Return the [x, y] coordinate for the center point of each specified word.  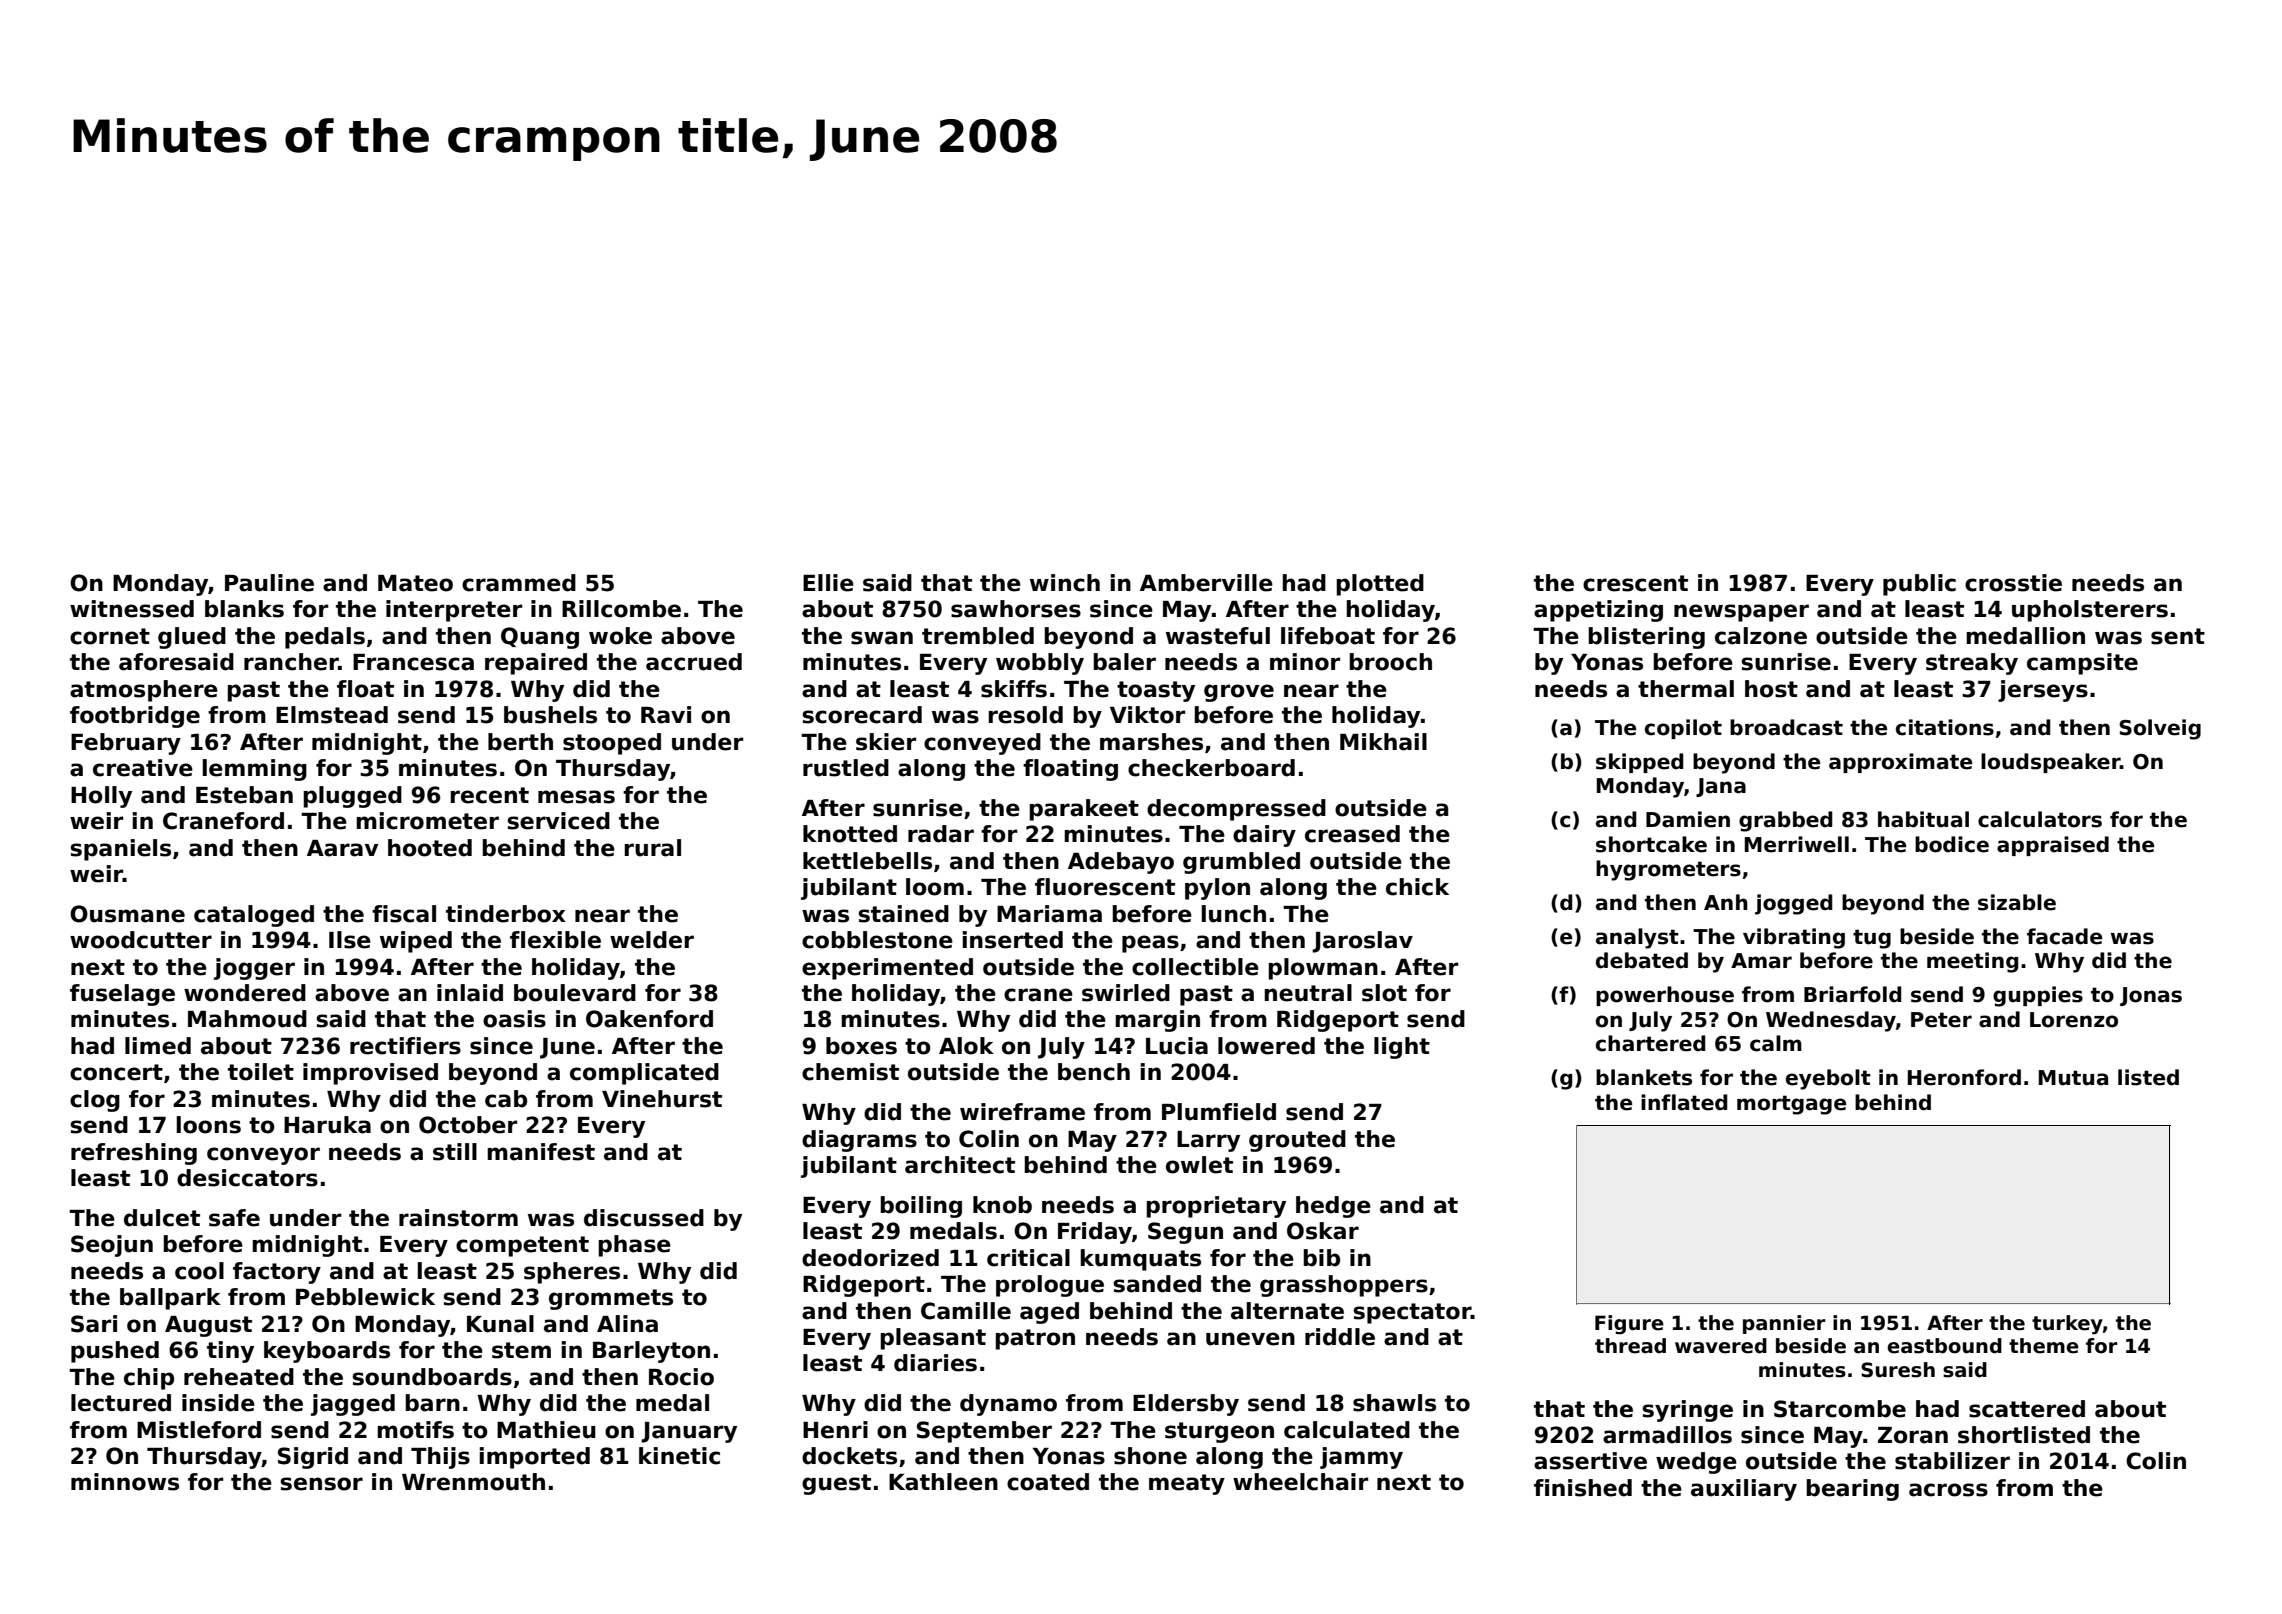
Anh [1726, 902]
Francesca [413, 662]
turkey [2067, 1325]
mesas [576, 797]
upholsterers [2090, 611]
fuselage [122, 995]
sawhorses [1016, 609]
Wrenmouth [473, 1482]
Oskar [1323, 1231]
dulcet [162, 1218]
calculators [2040, 819]
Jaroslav [1362, 942]
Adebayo [1121, 863]
